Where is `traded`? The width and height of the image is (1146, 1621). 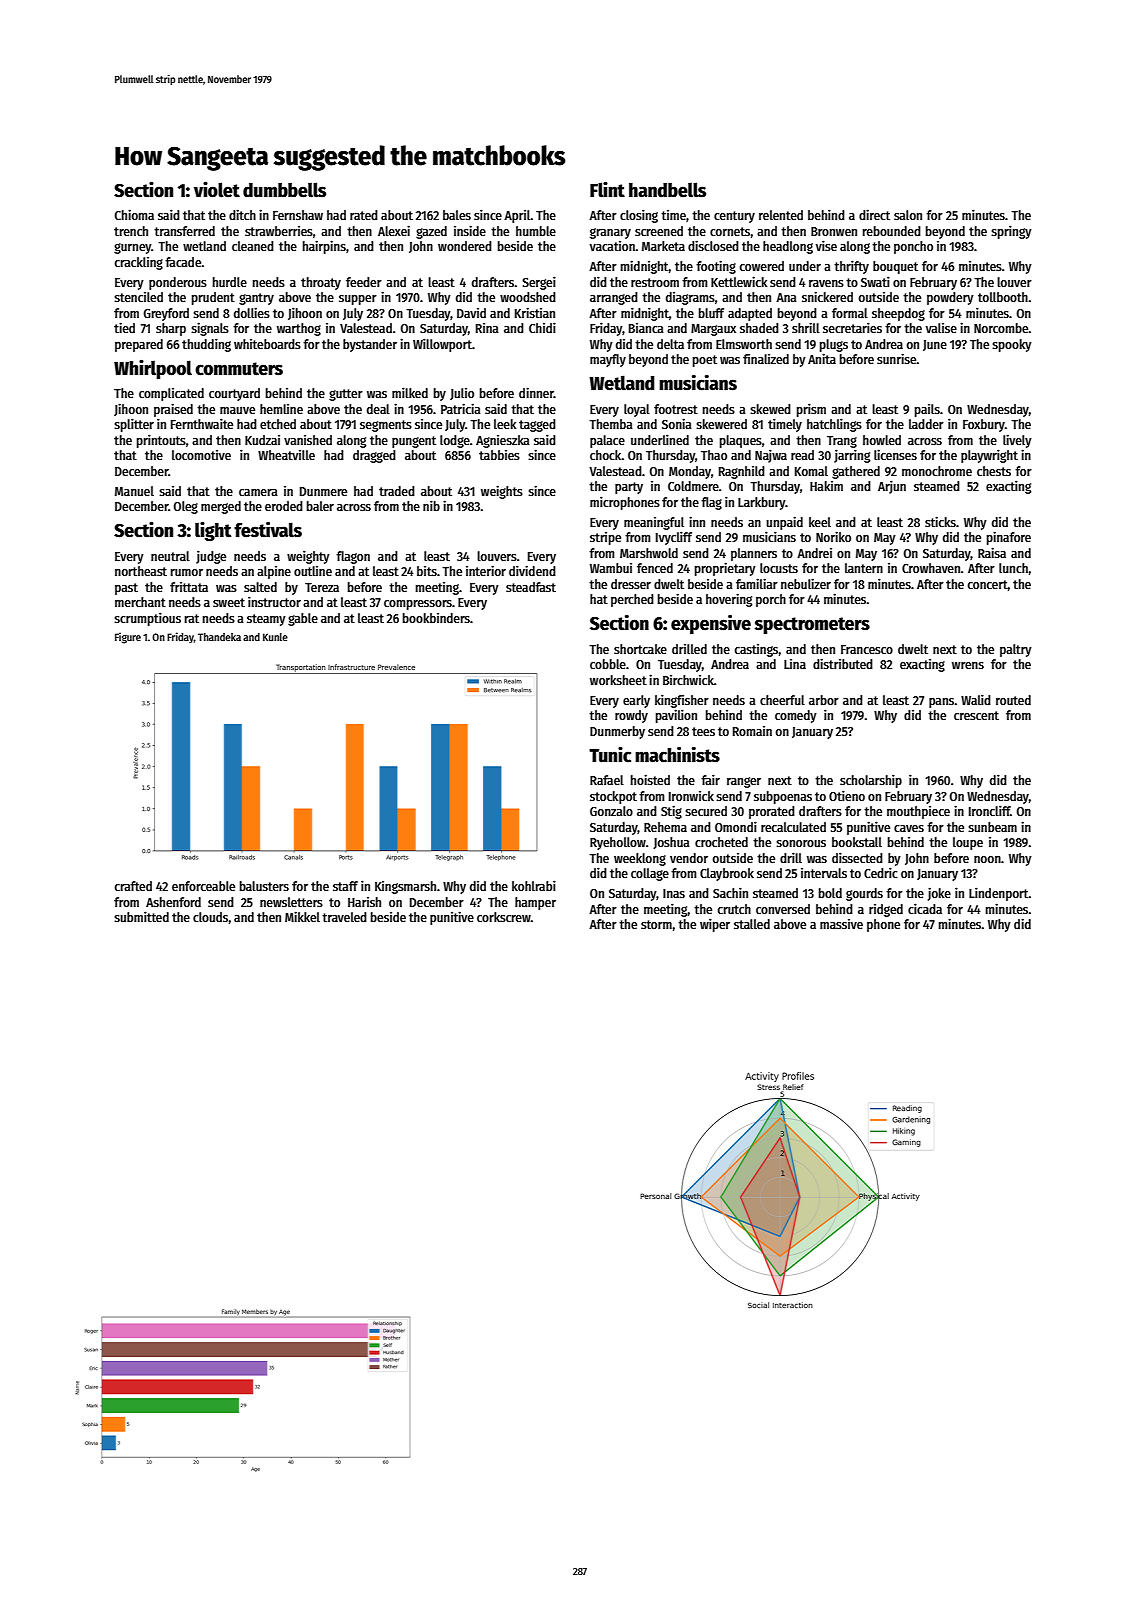
traded is located at coordinates (397, 491).
